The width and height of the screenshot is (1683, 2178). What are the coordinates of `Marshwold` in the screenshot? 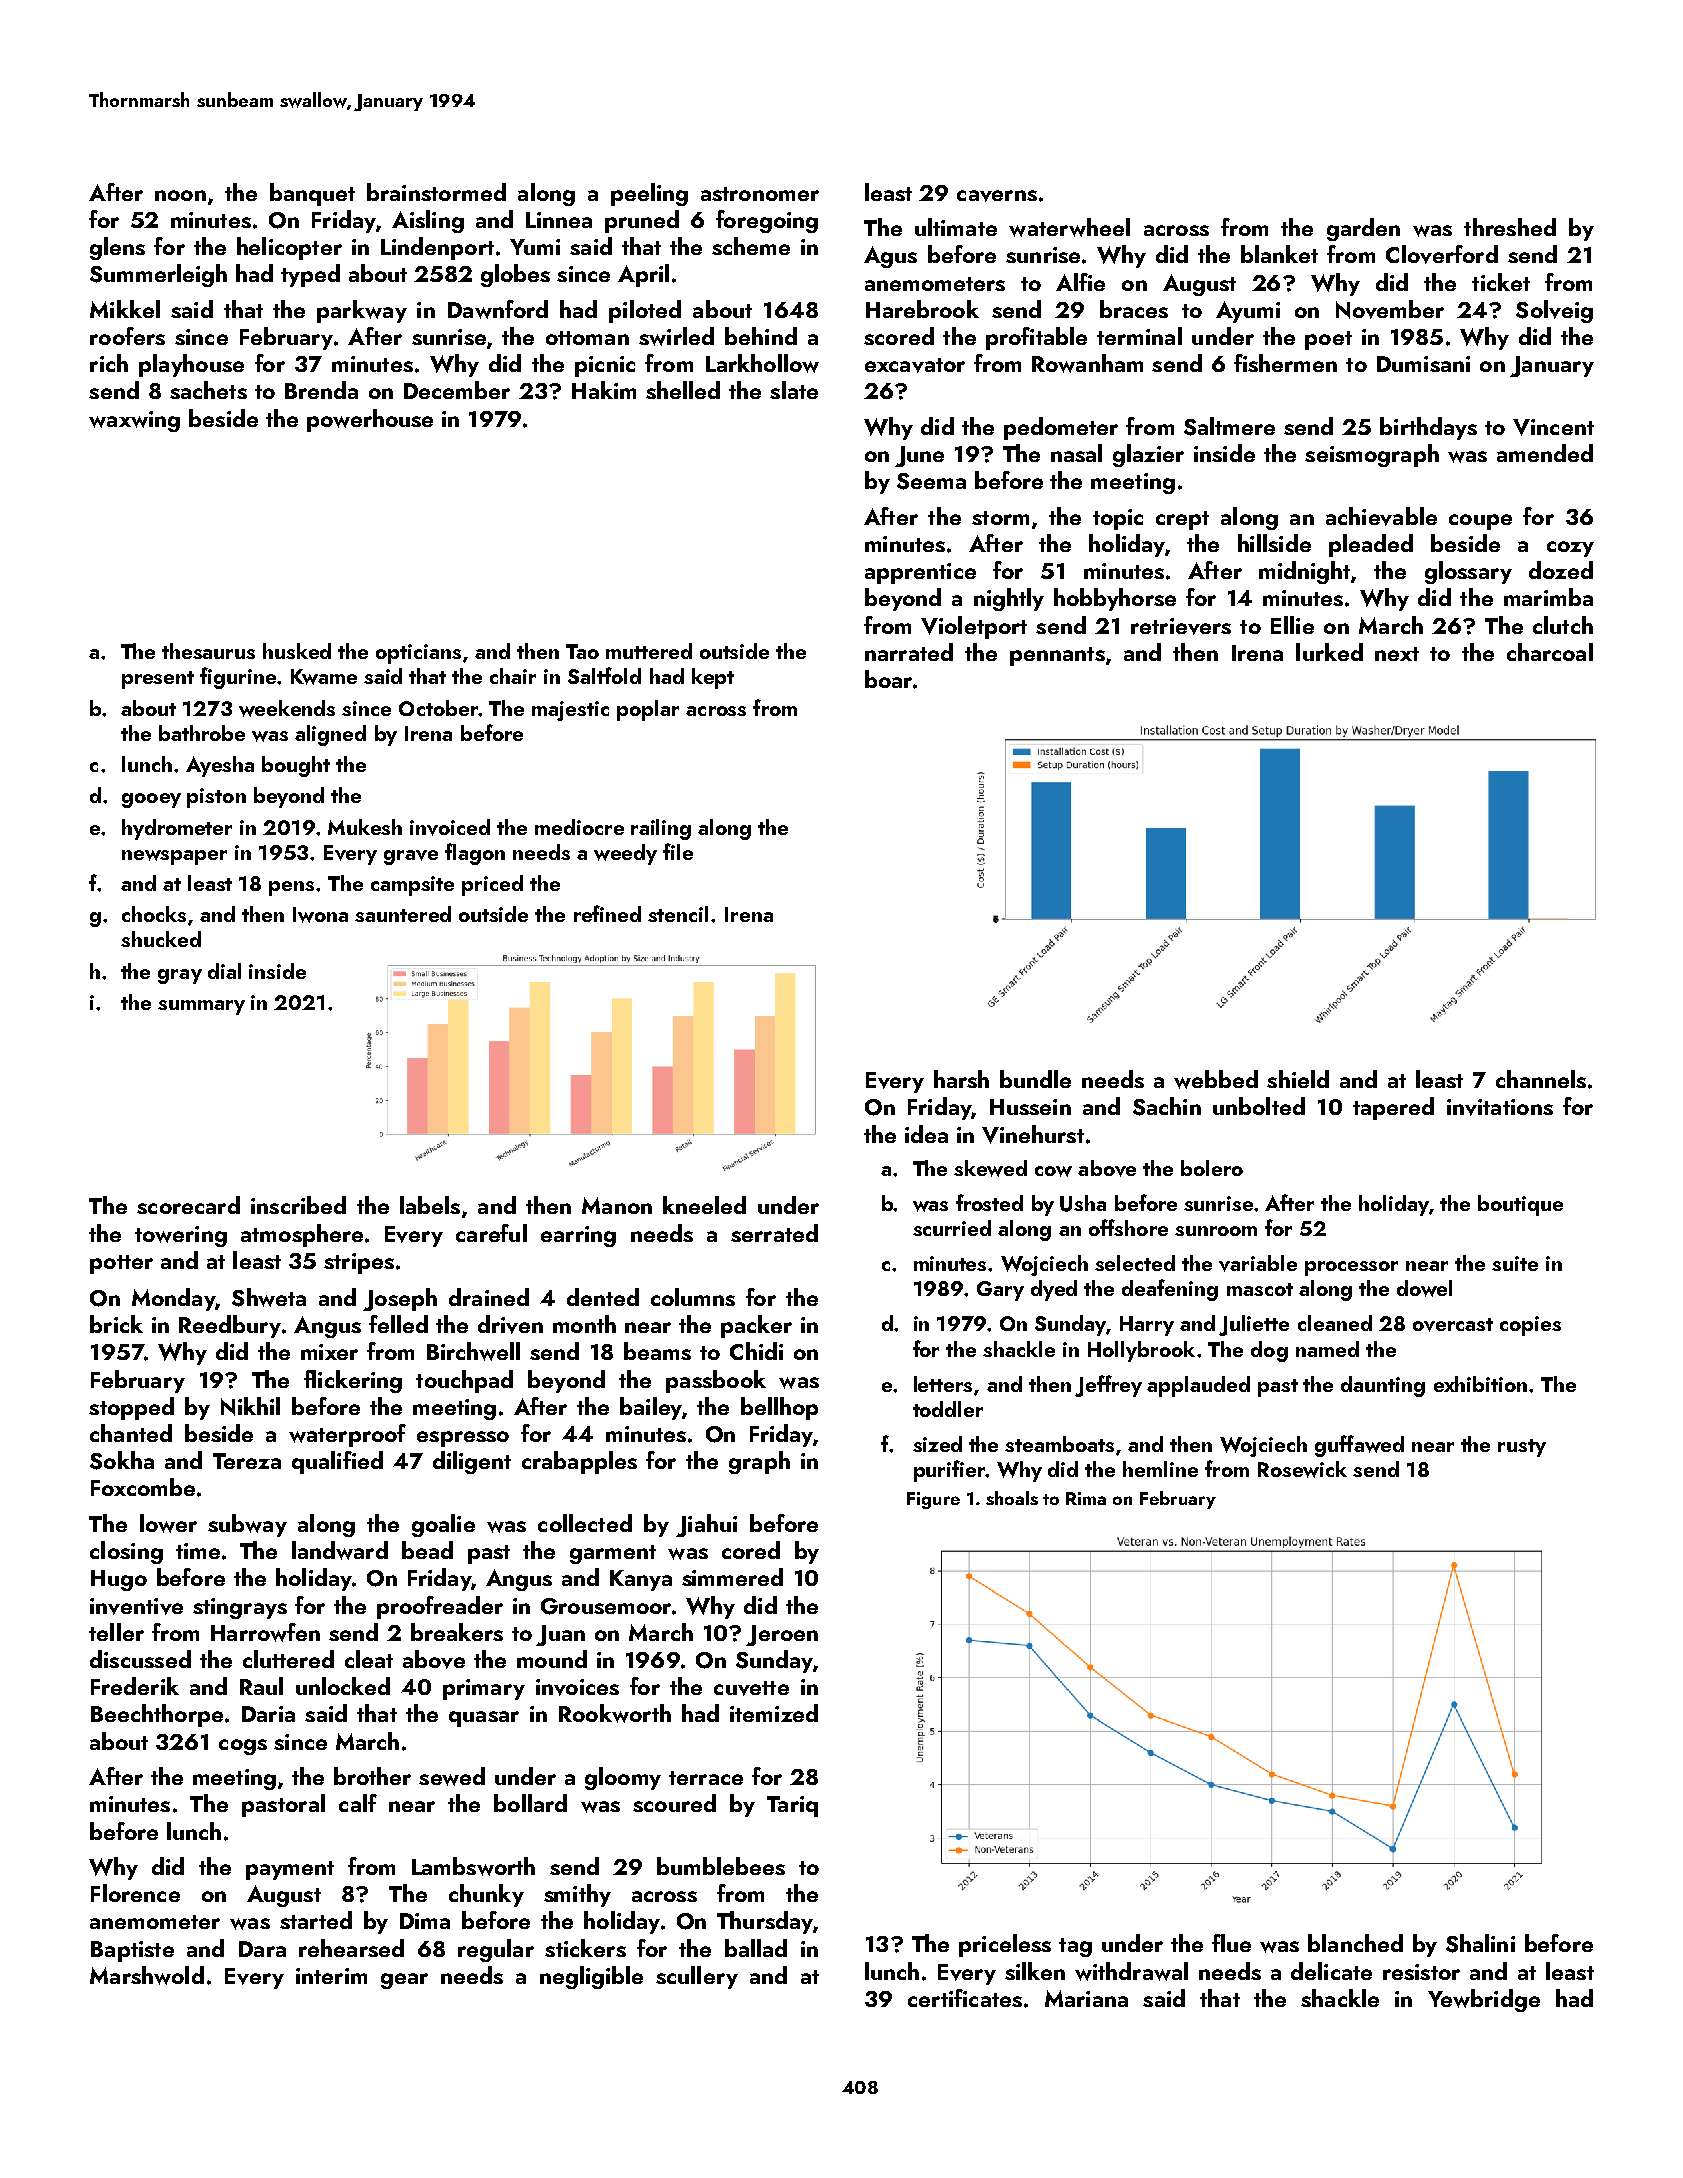 It's located at (147, 1975).
